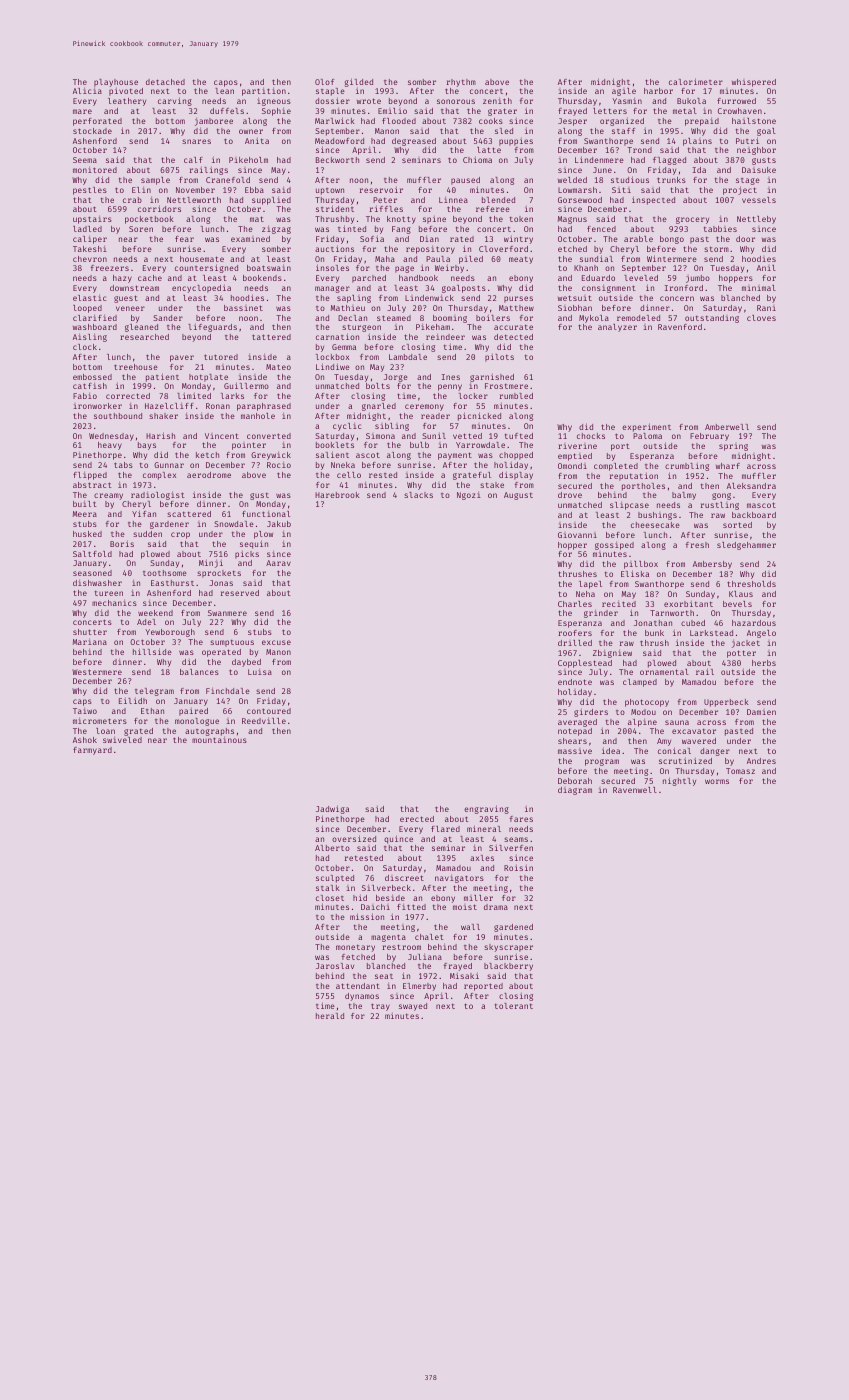 The height and width of the page is (1400, 849). I want to click on capos, so click(226, 83).
